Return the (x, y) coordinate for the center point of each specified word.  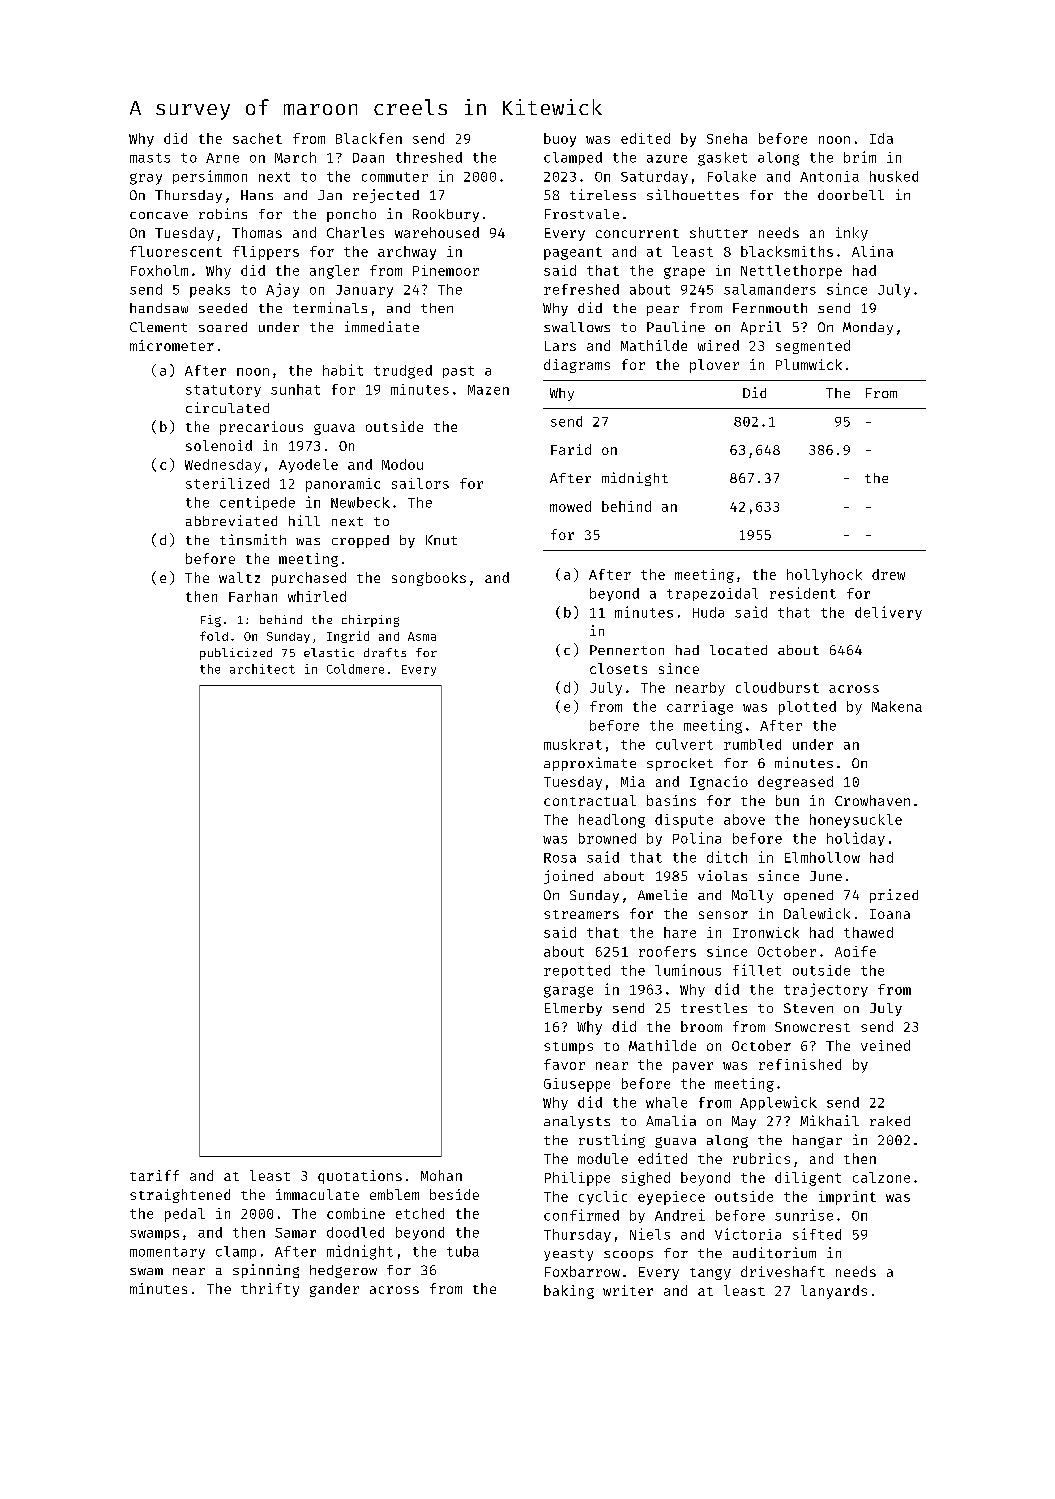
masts (150, 158)
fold (214, 636)
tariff (154, 1175)
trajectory (826, 990)
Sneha (727, 138)
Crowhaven (872, 800)
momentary (167, 1253)
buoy (560, 140)
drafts (385, 652)
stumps (568, 1048)
